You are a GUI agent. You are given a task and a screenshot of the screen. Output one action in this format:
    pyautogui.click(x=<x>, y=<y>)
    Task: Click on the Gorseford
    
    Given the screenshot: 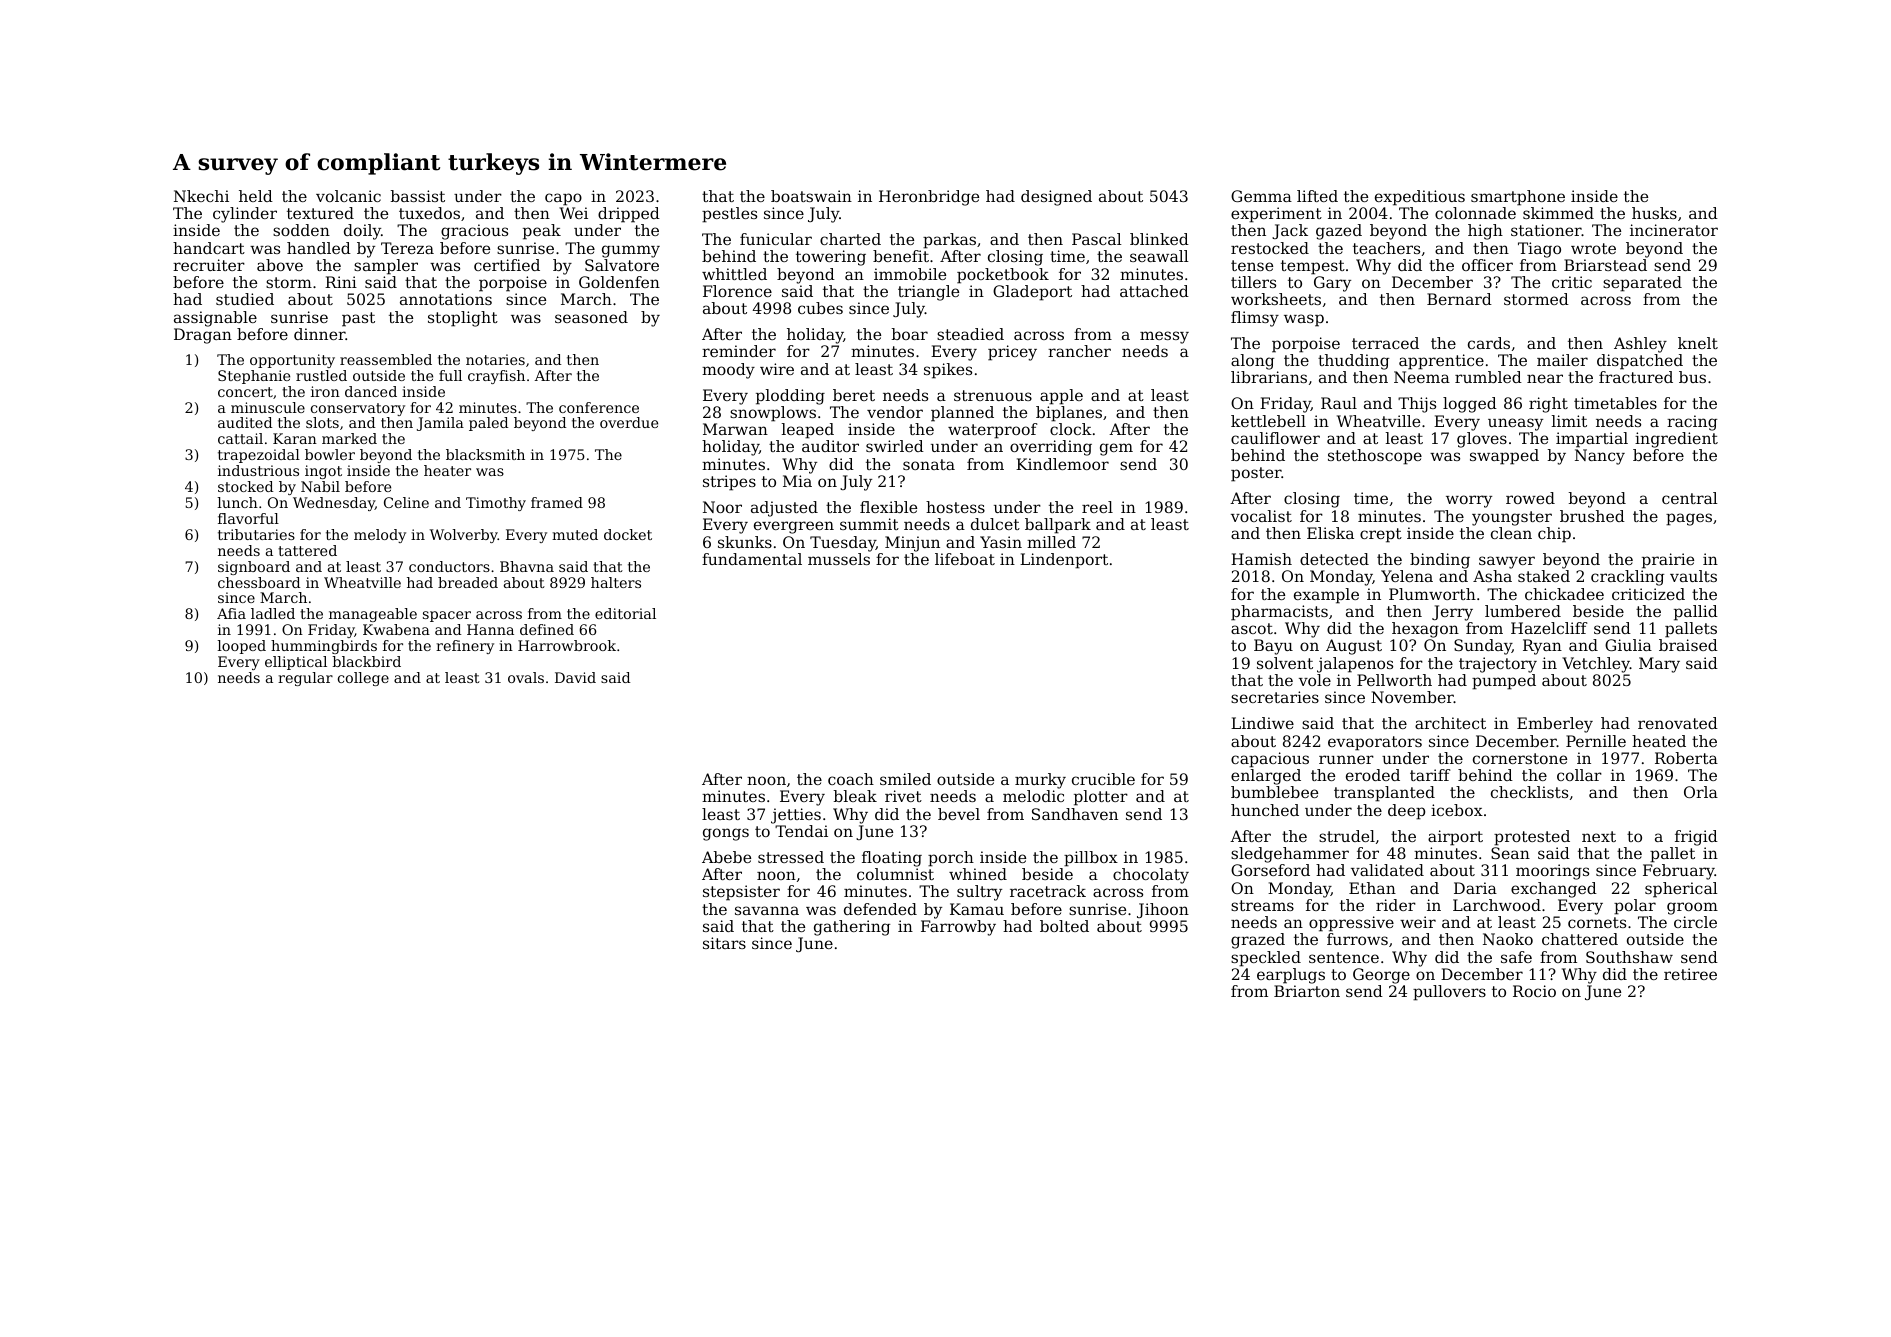 What is the action you would take?
    pyautogui.click(x=1270, y=870)
